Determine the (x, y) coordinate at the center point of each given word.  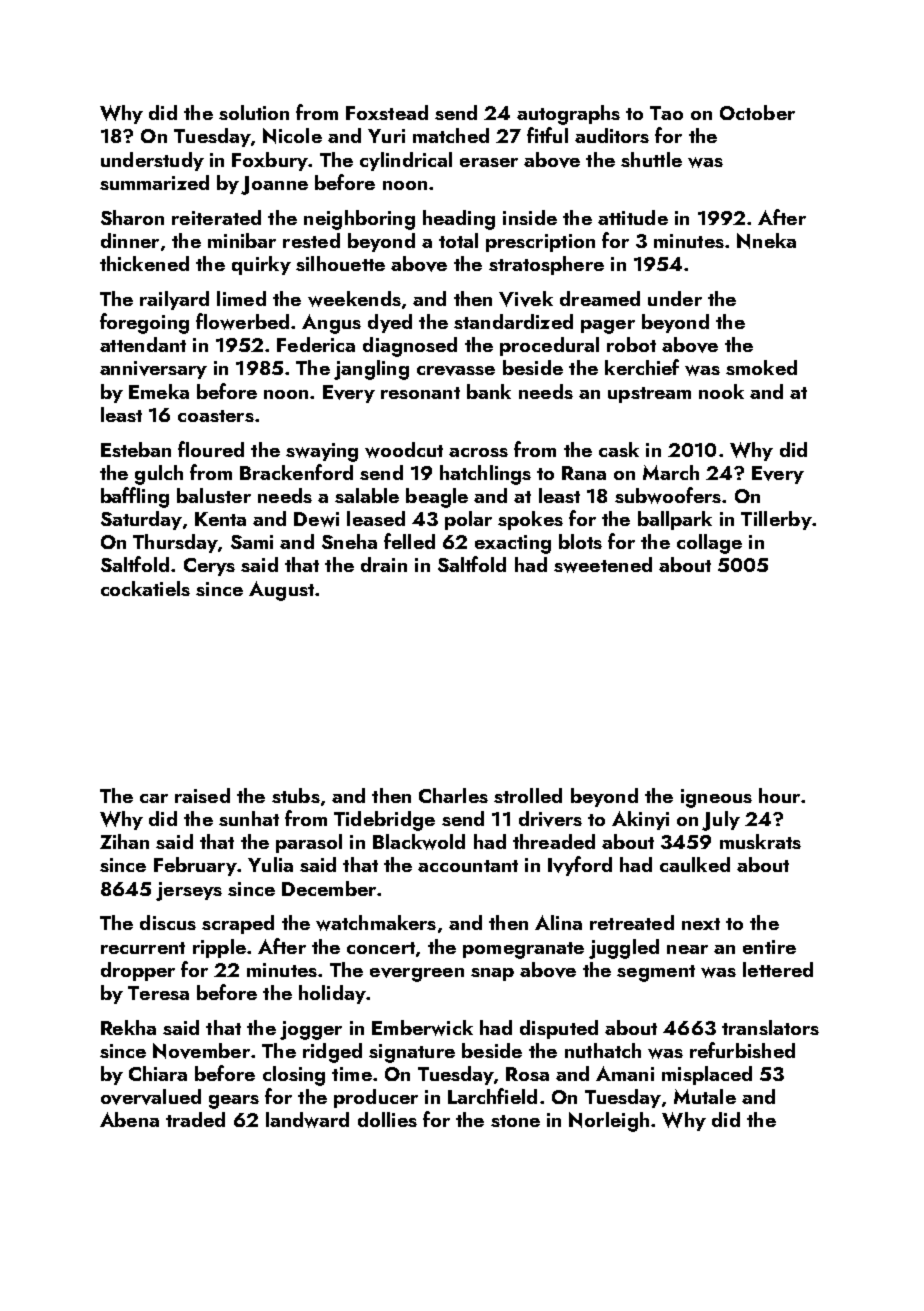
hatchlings (485, 475)
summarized (154, 182)
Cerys (209, 567)
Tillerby (776, 520)
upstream (649, 395)
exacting (513, 544)
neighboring (359, 220)
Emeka (159, 391)
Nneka (766, 241)
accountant (468, 866)
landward (307, 1120)
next (701, 924)
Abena (129, 1119)
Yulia (270, 864)
